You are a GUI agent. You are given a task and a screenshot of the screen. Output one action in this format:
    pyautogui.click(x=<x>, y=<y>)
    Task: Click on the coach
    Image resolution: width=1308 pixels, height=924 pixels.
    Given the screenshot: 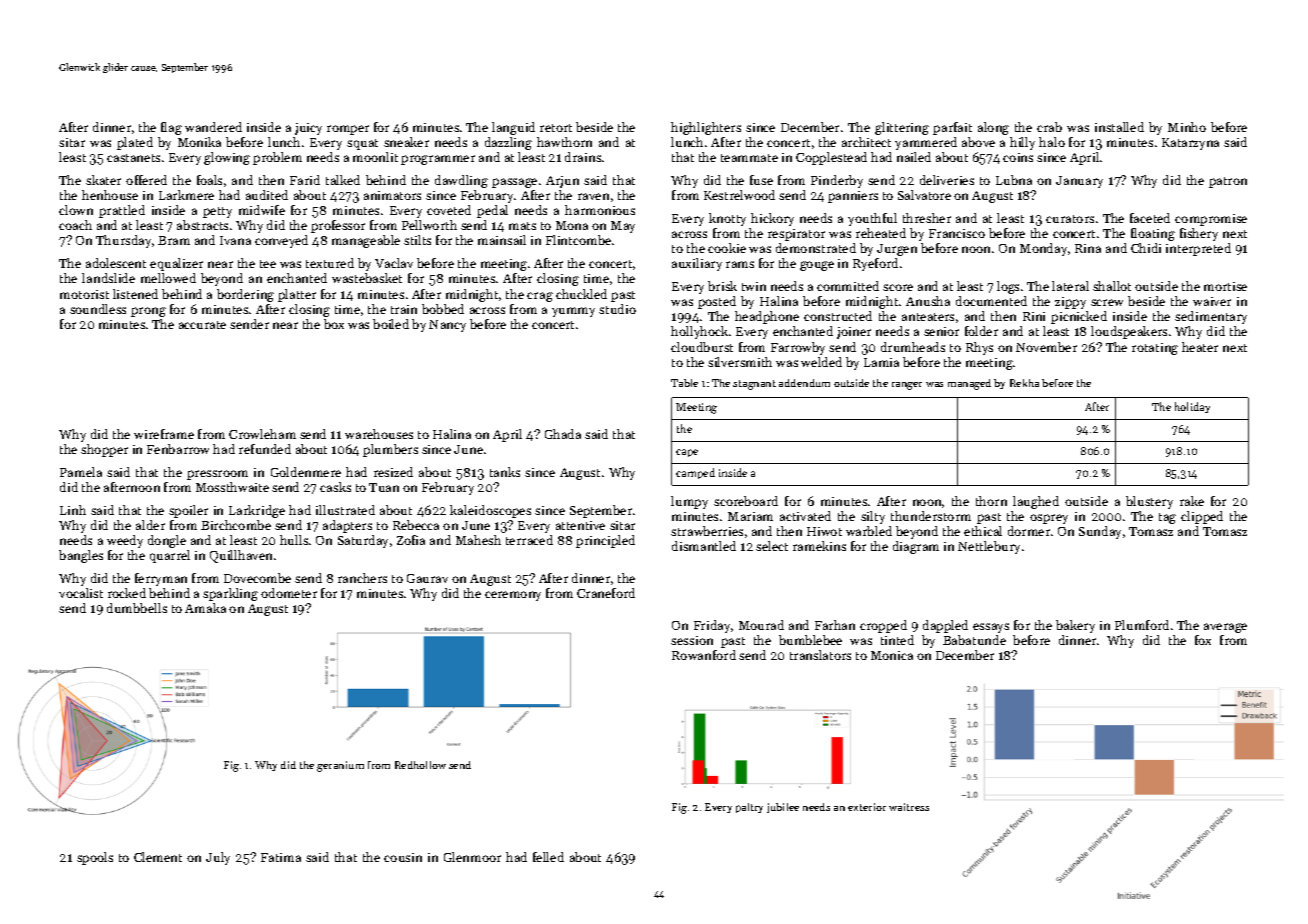 What is the action you would take?
    pyautogui.click(x=75, y=225)
